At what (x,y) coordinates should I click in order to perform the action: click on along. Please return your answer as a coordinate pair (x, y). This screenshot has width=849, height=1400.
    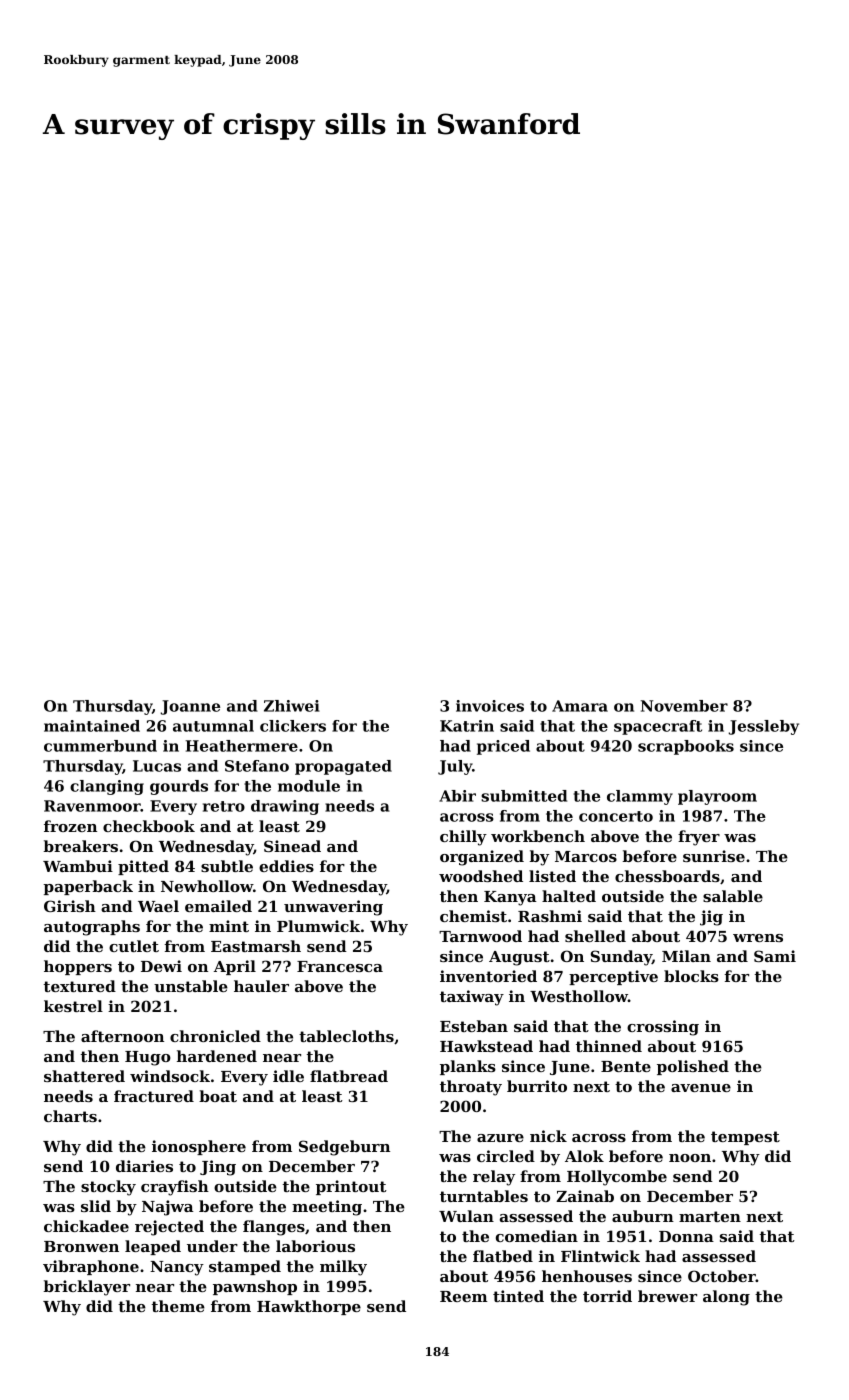
    Looking at the image, I should click on (726, 1298).
